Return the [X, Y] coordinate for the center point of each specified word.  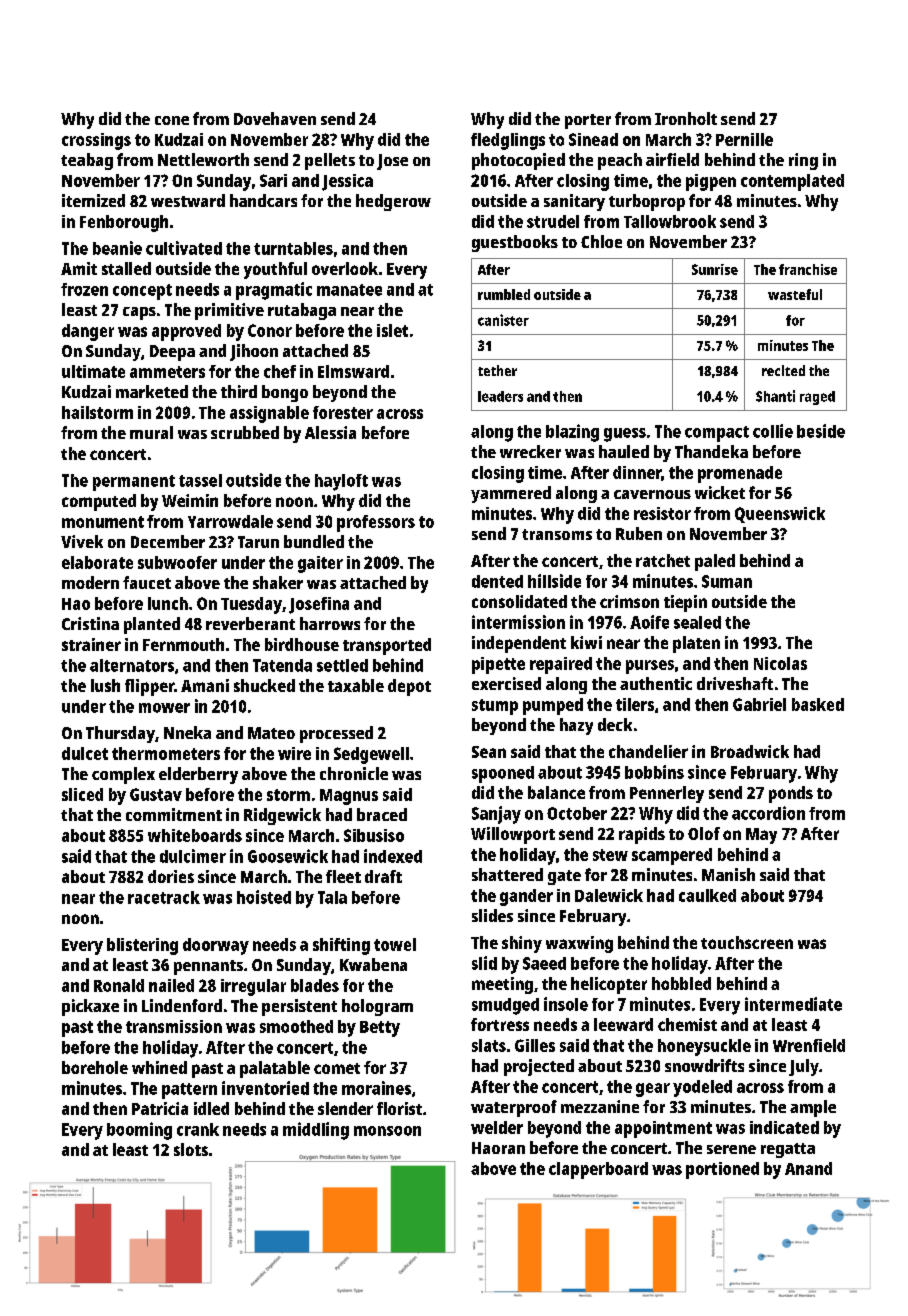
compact [717, 434]
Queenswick [780, 515]
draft [383, 876]
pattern [189, 1091]
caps [139, 313]
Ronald [119, 985]
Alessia [330, 432]
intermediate [793, 1004]
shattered [507, 874]
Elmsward [353, 371]
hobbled [681, 983]
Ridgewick [282, 816]
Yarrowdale [230, 521]
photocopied [518, 161]
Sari [273, 180]
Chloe [601, 241]
